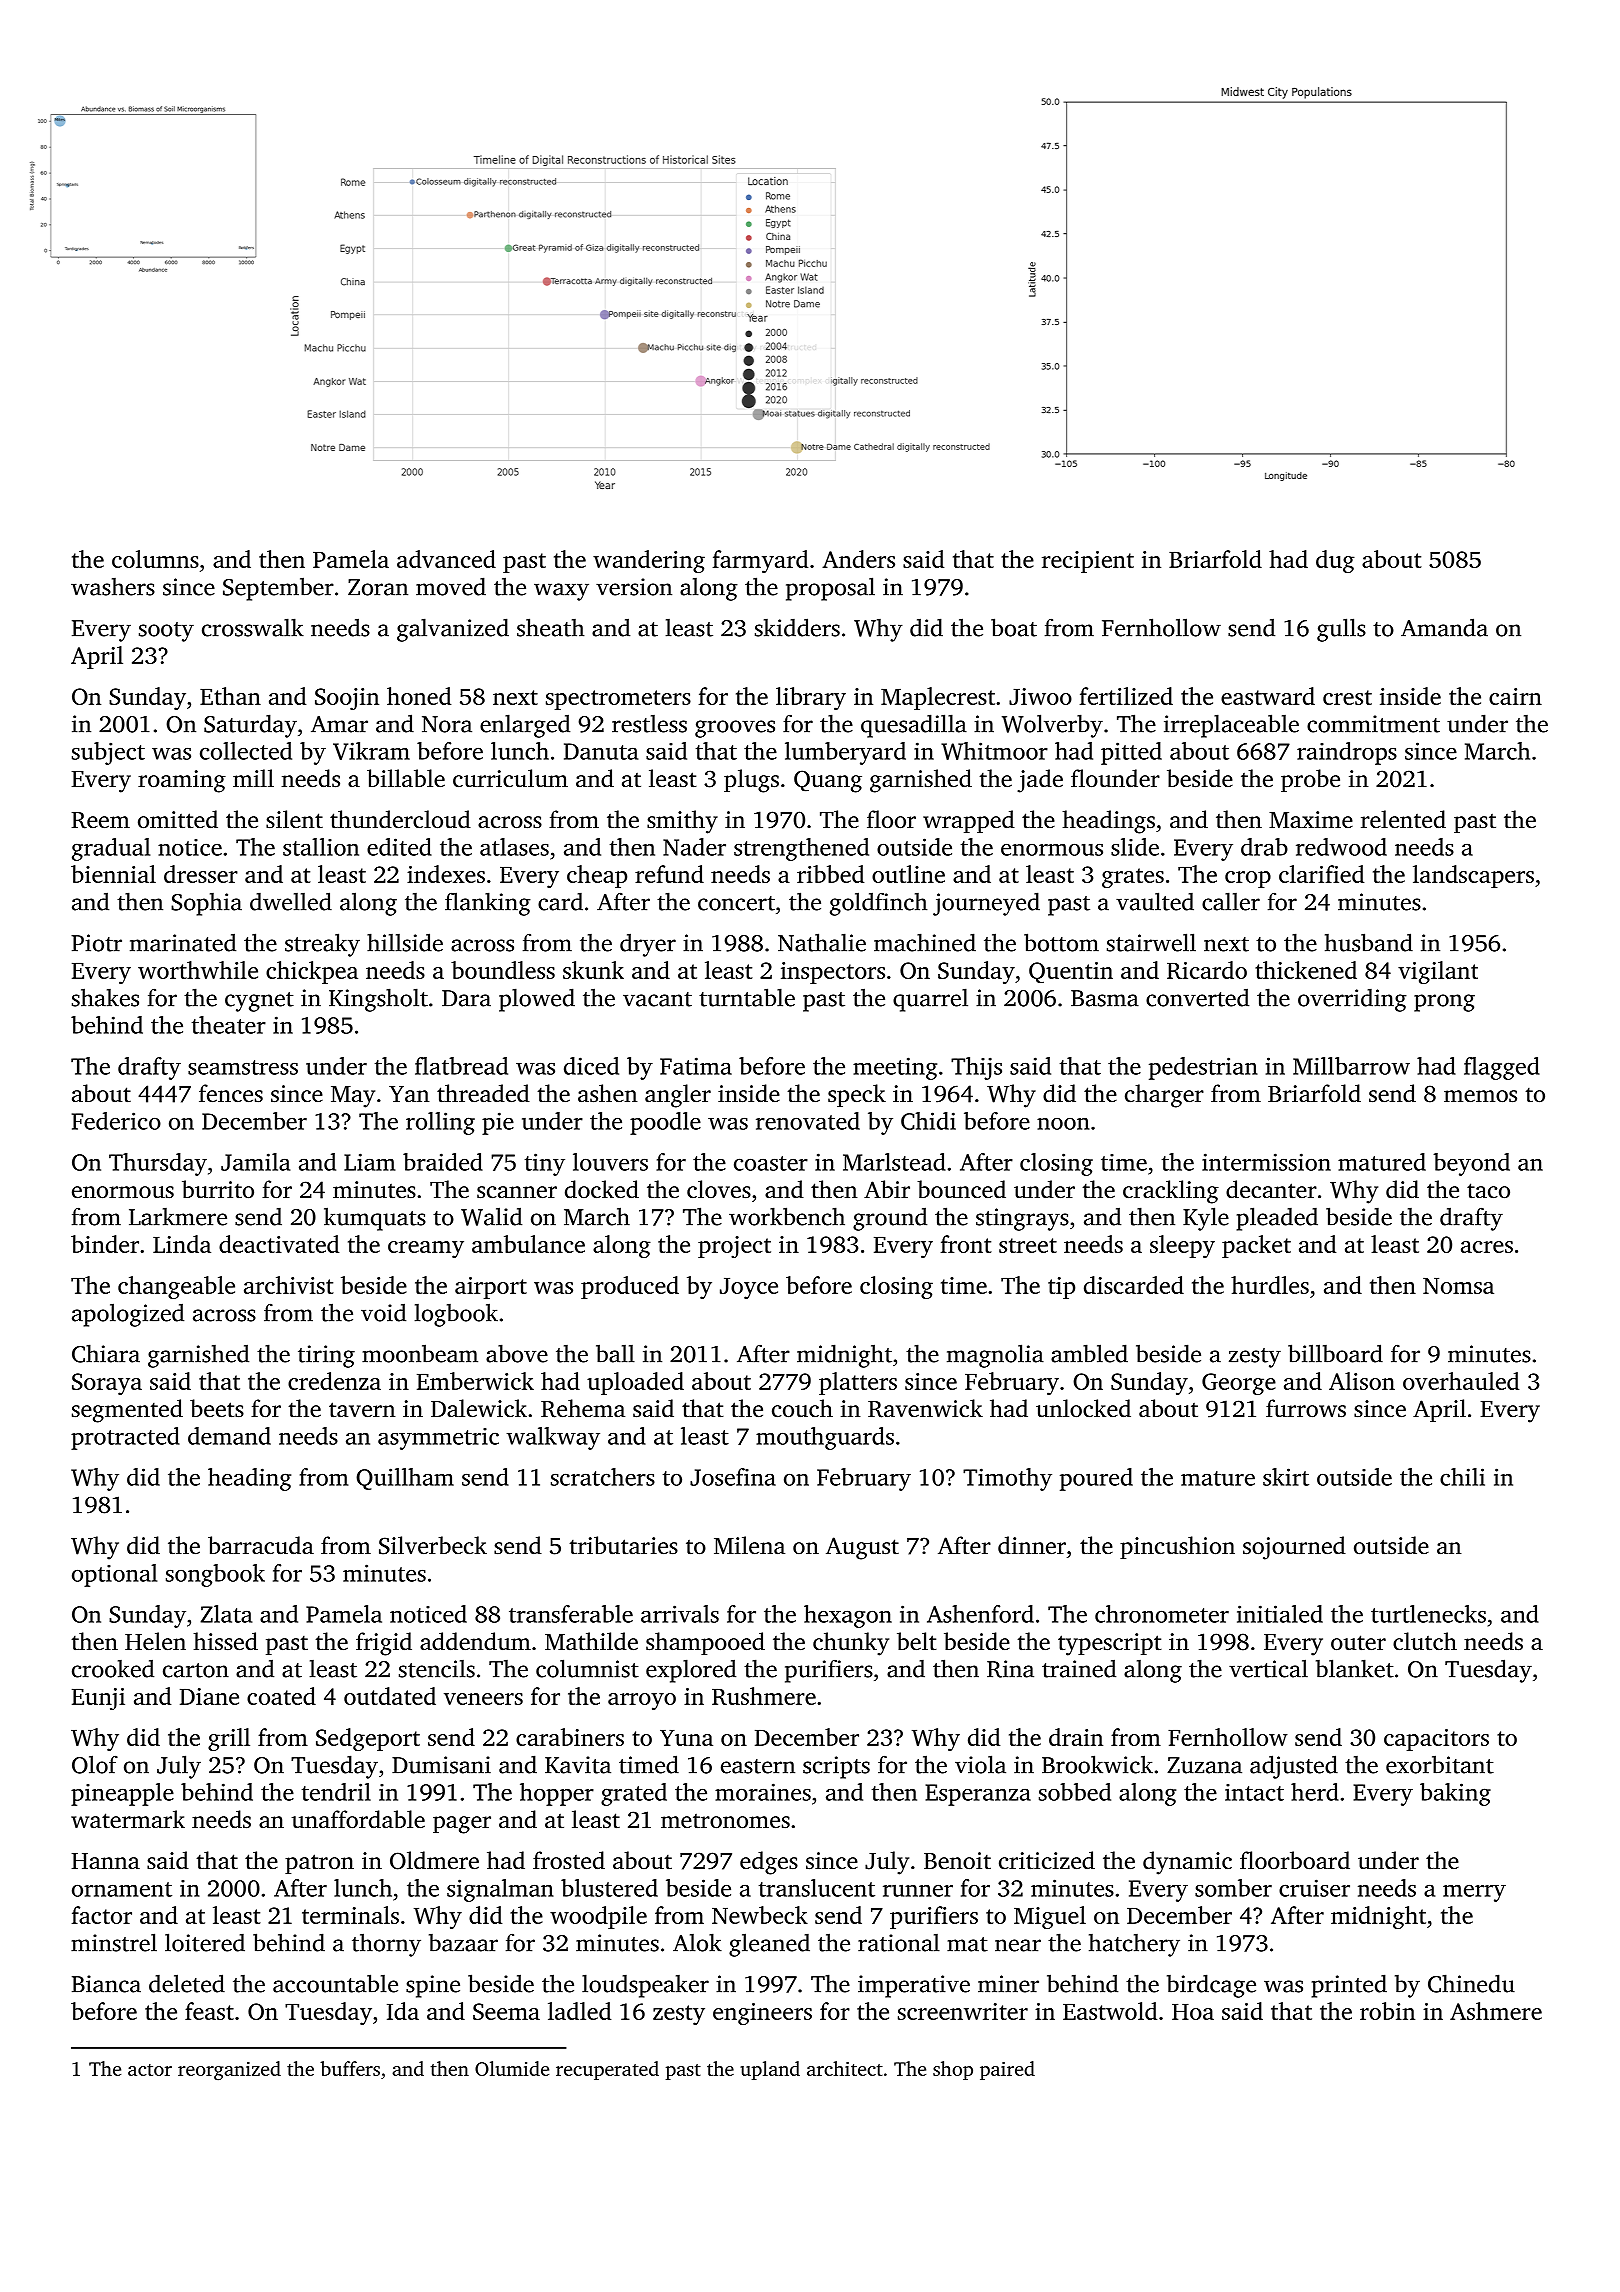  Describe the element at coordinates (1131, 753) in the page. I see `pitted` at that location.
